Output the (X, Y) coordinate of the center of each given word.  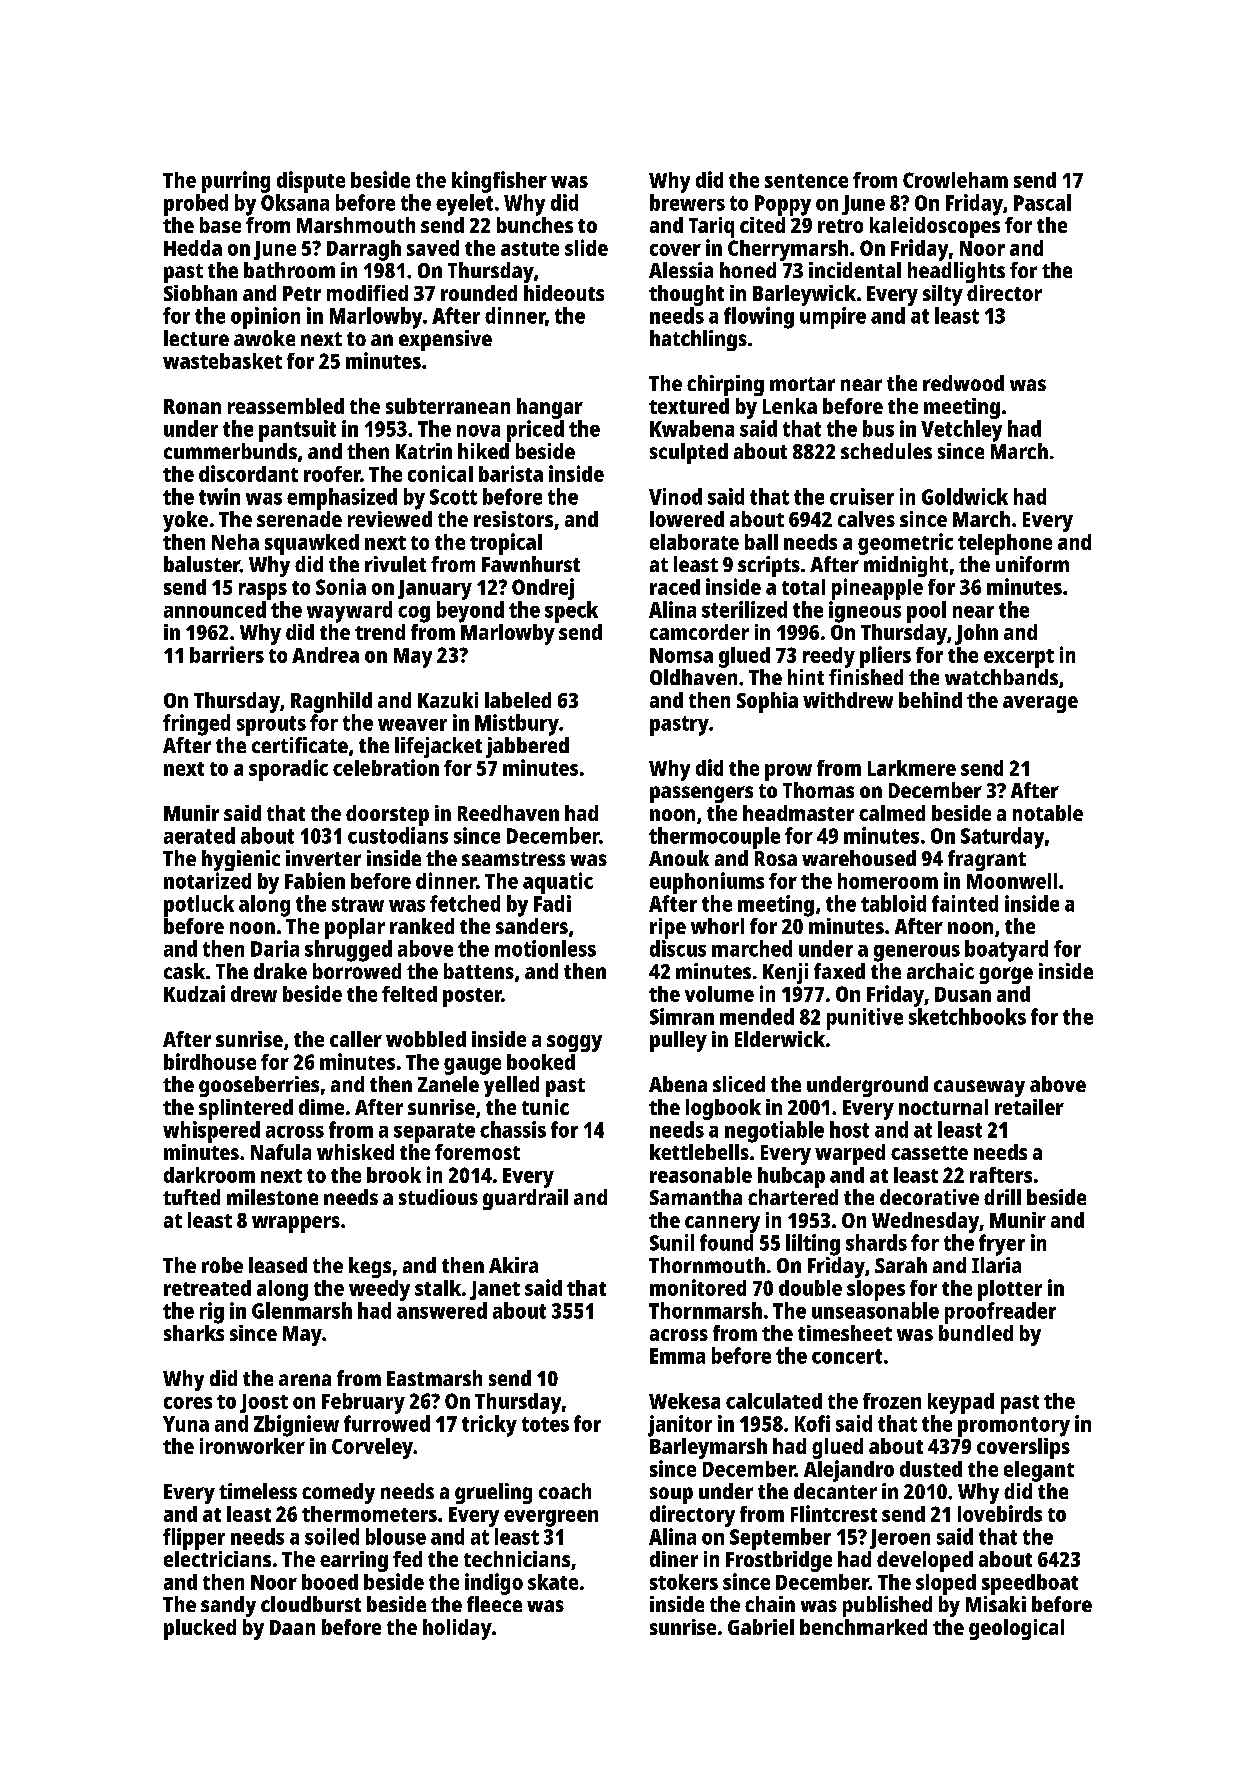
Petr (302, 293)
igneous (865, 612)
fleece (494, 1604)
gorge (1006, 975)
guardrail (525, 1199)
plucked (200, 1629)
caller (356, 1039)
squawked (312, 544)
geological (1016, 1629)
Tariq (711, 227)
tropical (506, 544)
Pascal (1042, 202)
